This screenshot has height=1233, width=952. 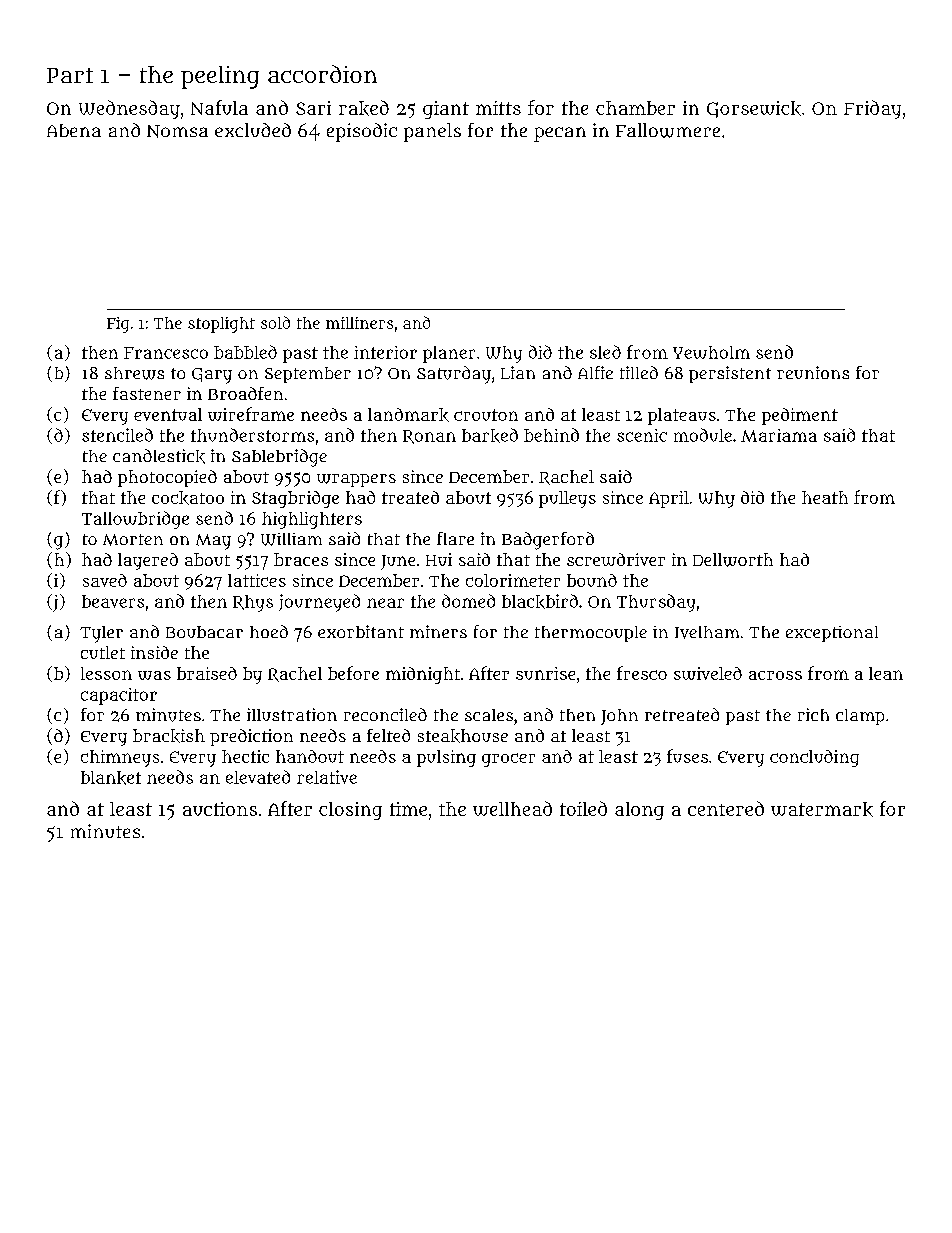 I want to click on chimneys, so click(x=120, y=758).
